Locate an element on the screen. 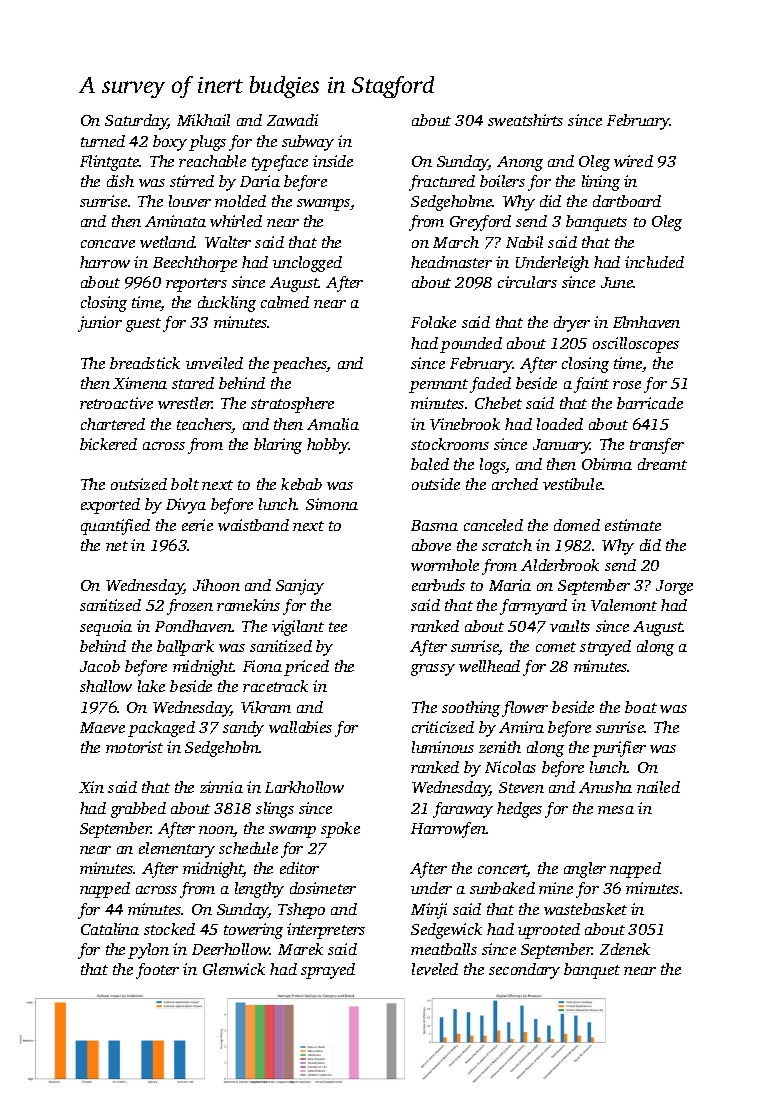  dreamt is located at coordinates (662, 464).
